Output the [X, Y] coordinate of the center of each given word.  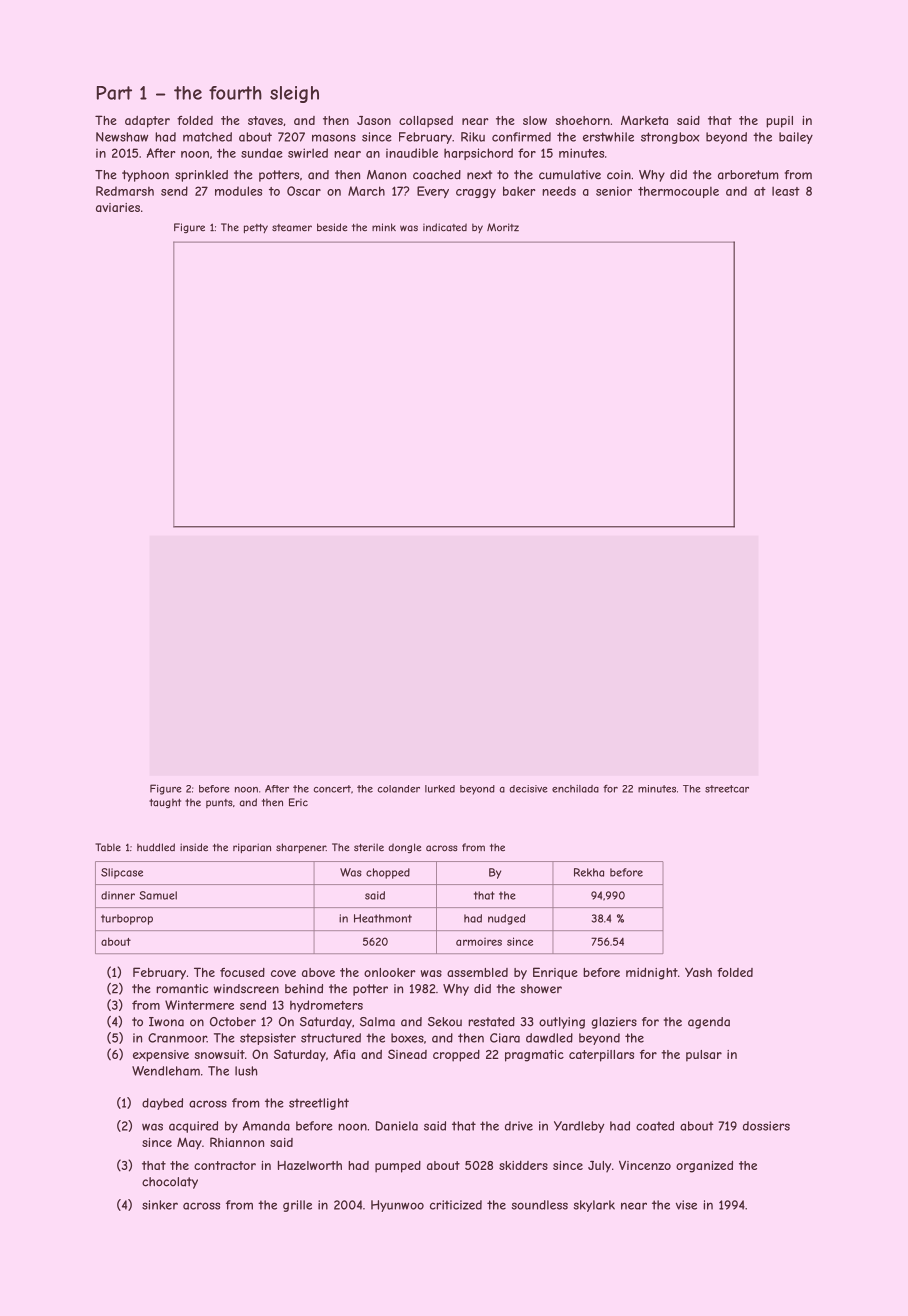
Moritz [503, 227]
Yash [698, 972]
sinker [160, 1205]
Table [108, 847]
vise [686, 1205]
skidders [523, 1165]
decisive [528, 789]
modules [238, 191]
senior [614, 191]
